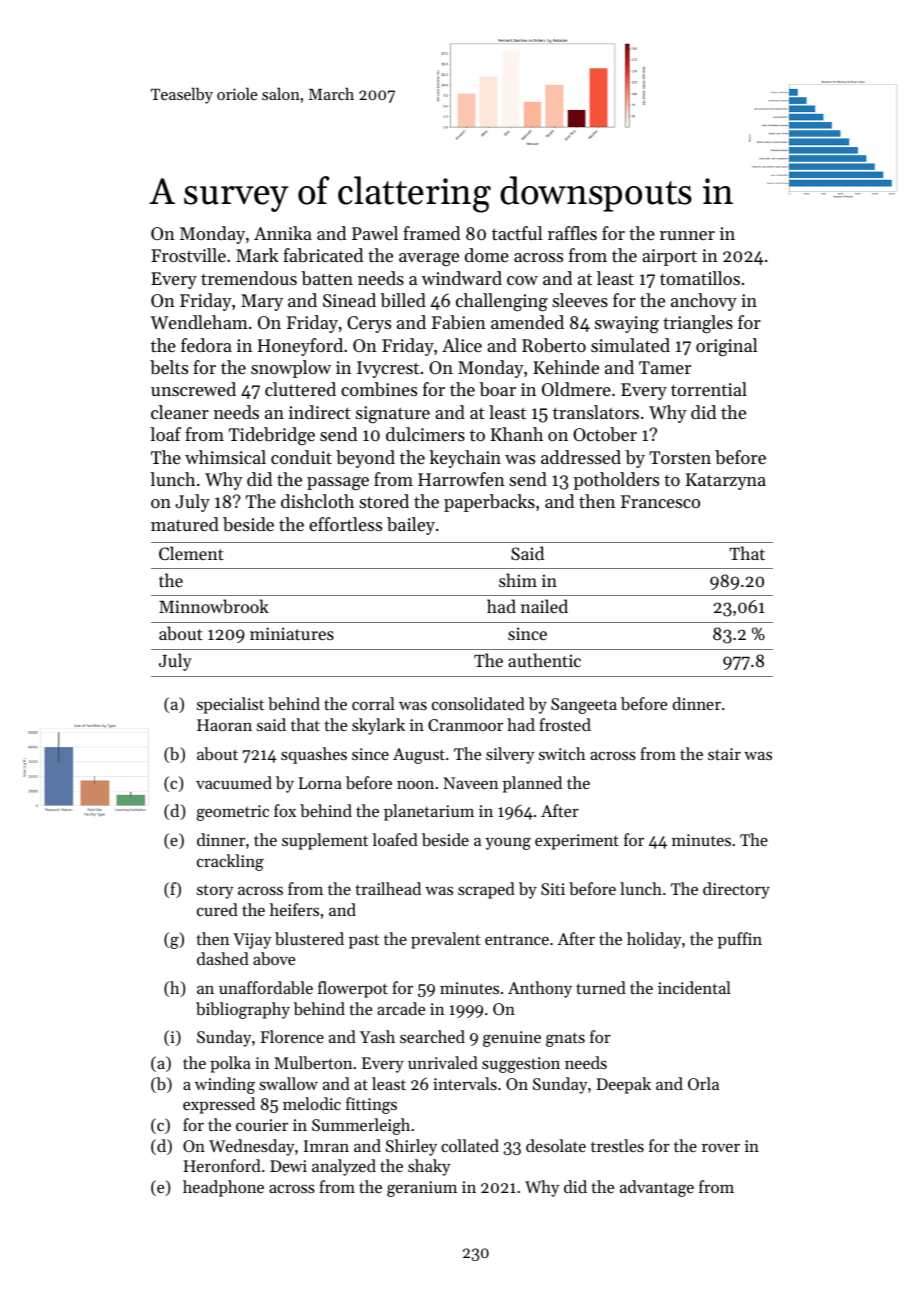  What do you see at coordinates (291, 369) in the page?
I see `snowplow` at bounding box center [291, 369].
